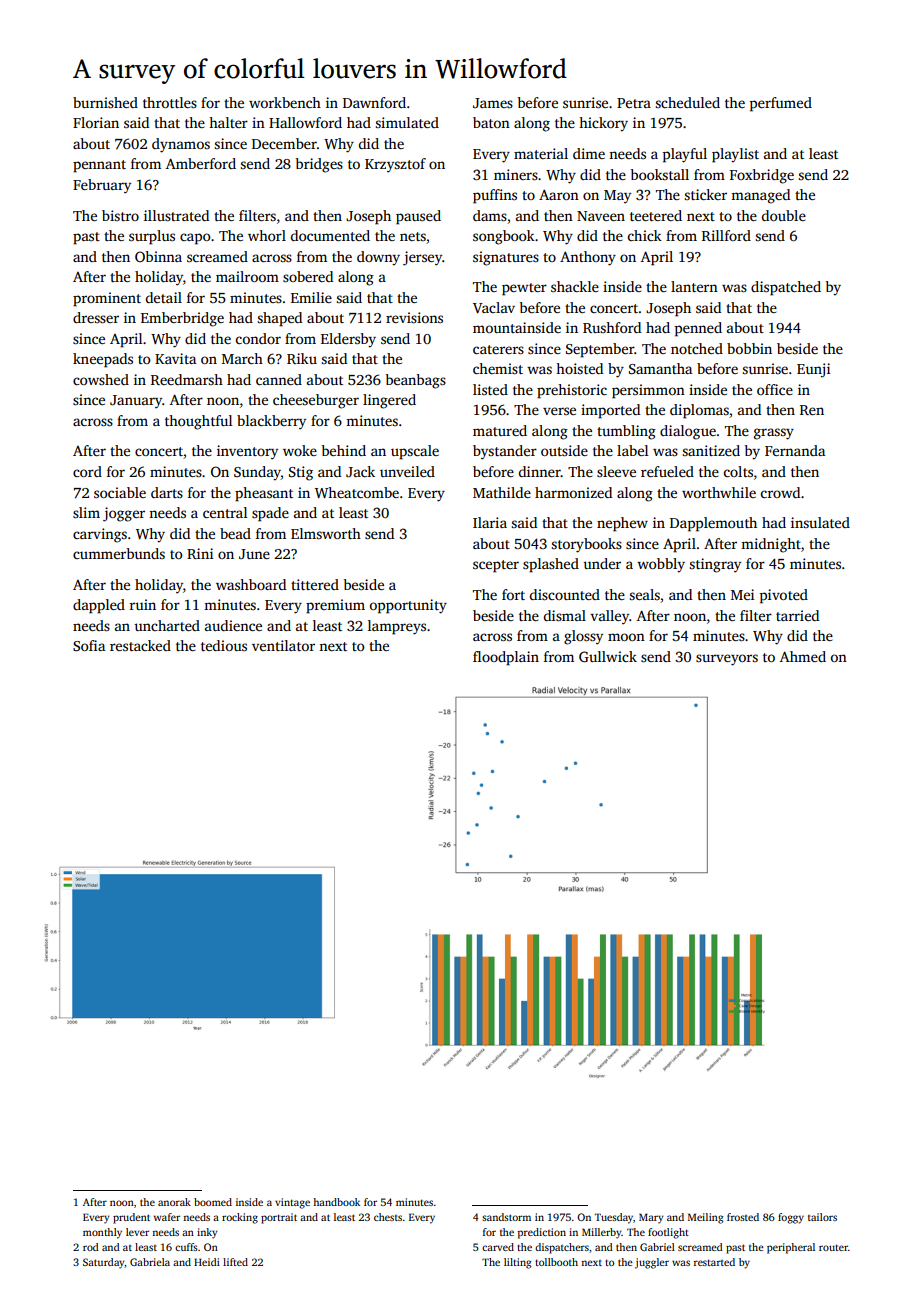  Describe the element at coordinates (283, 645) in the document. I see `ventilator` at that location.
